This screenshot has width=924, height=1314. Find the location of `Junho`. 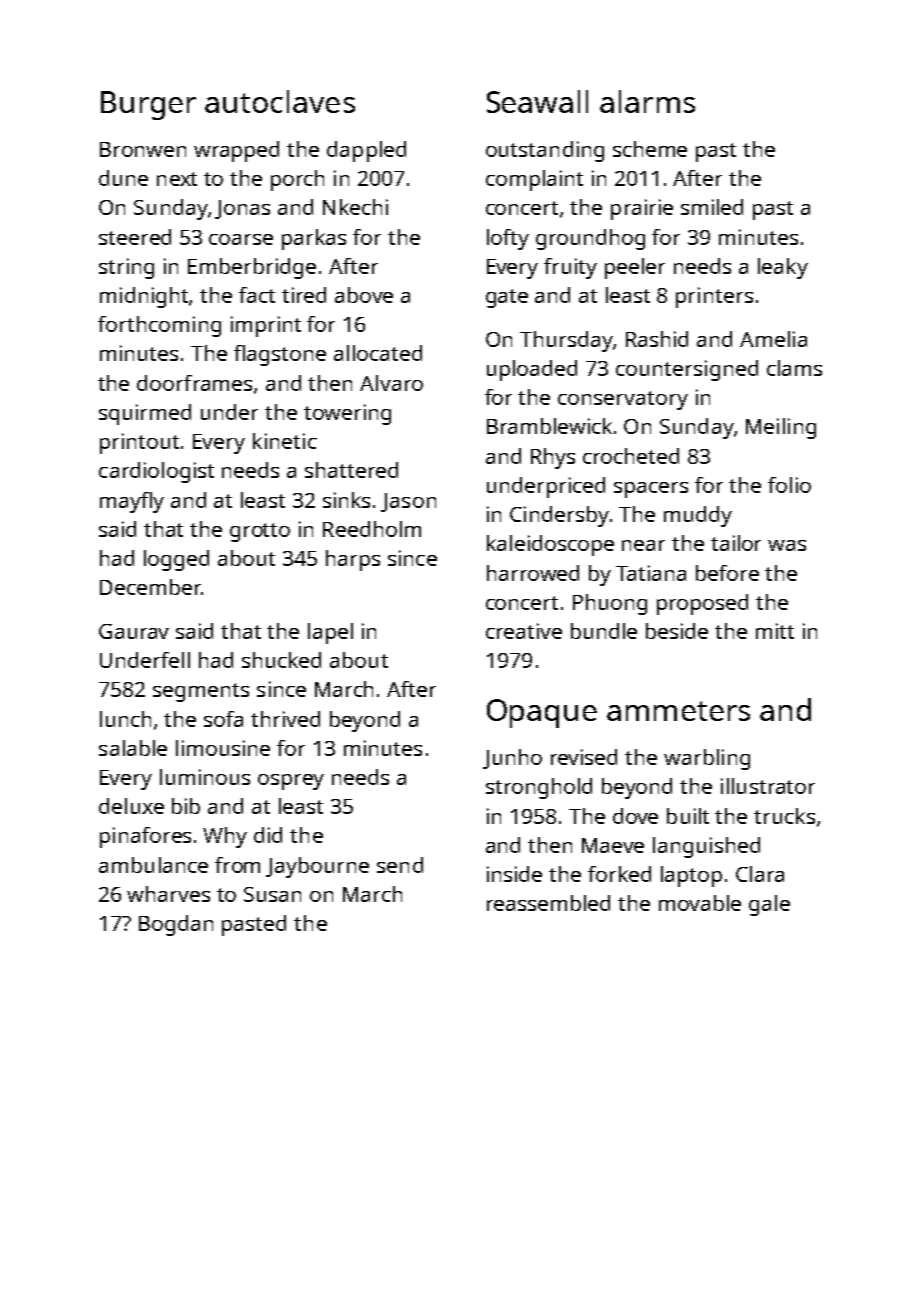

Junho is located at coordinates (512, 759).
